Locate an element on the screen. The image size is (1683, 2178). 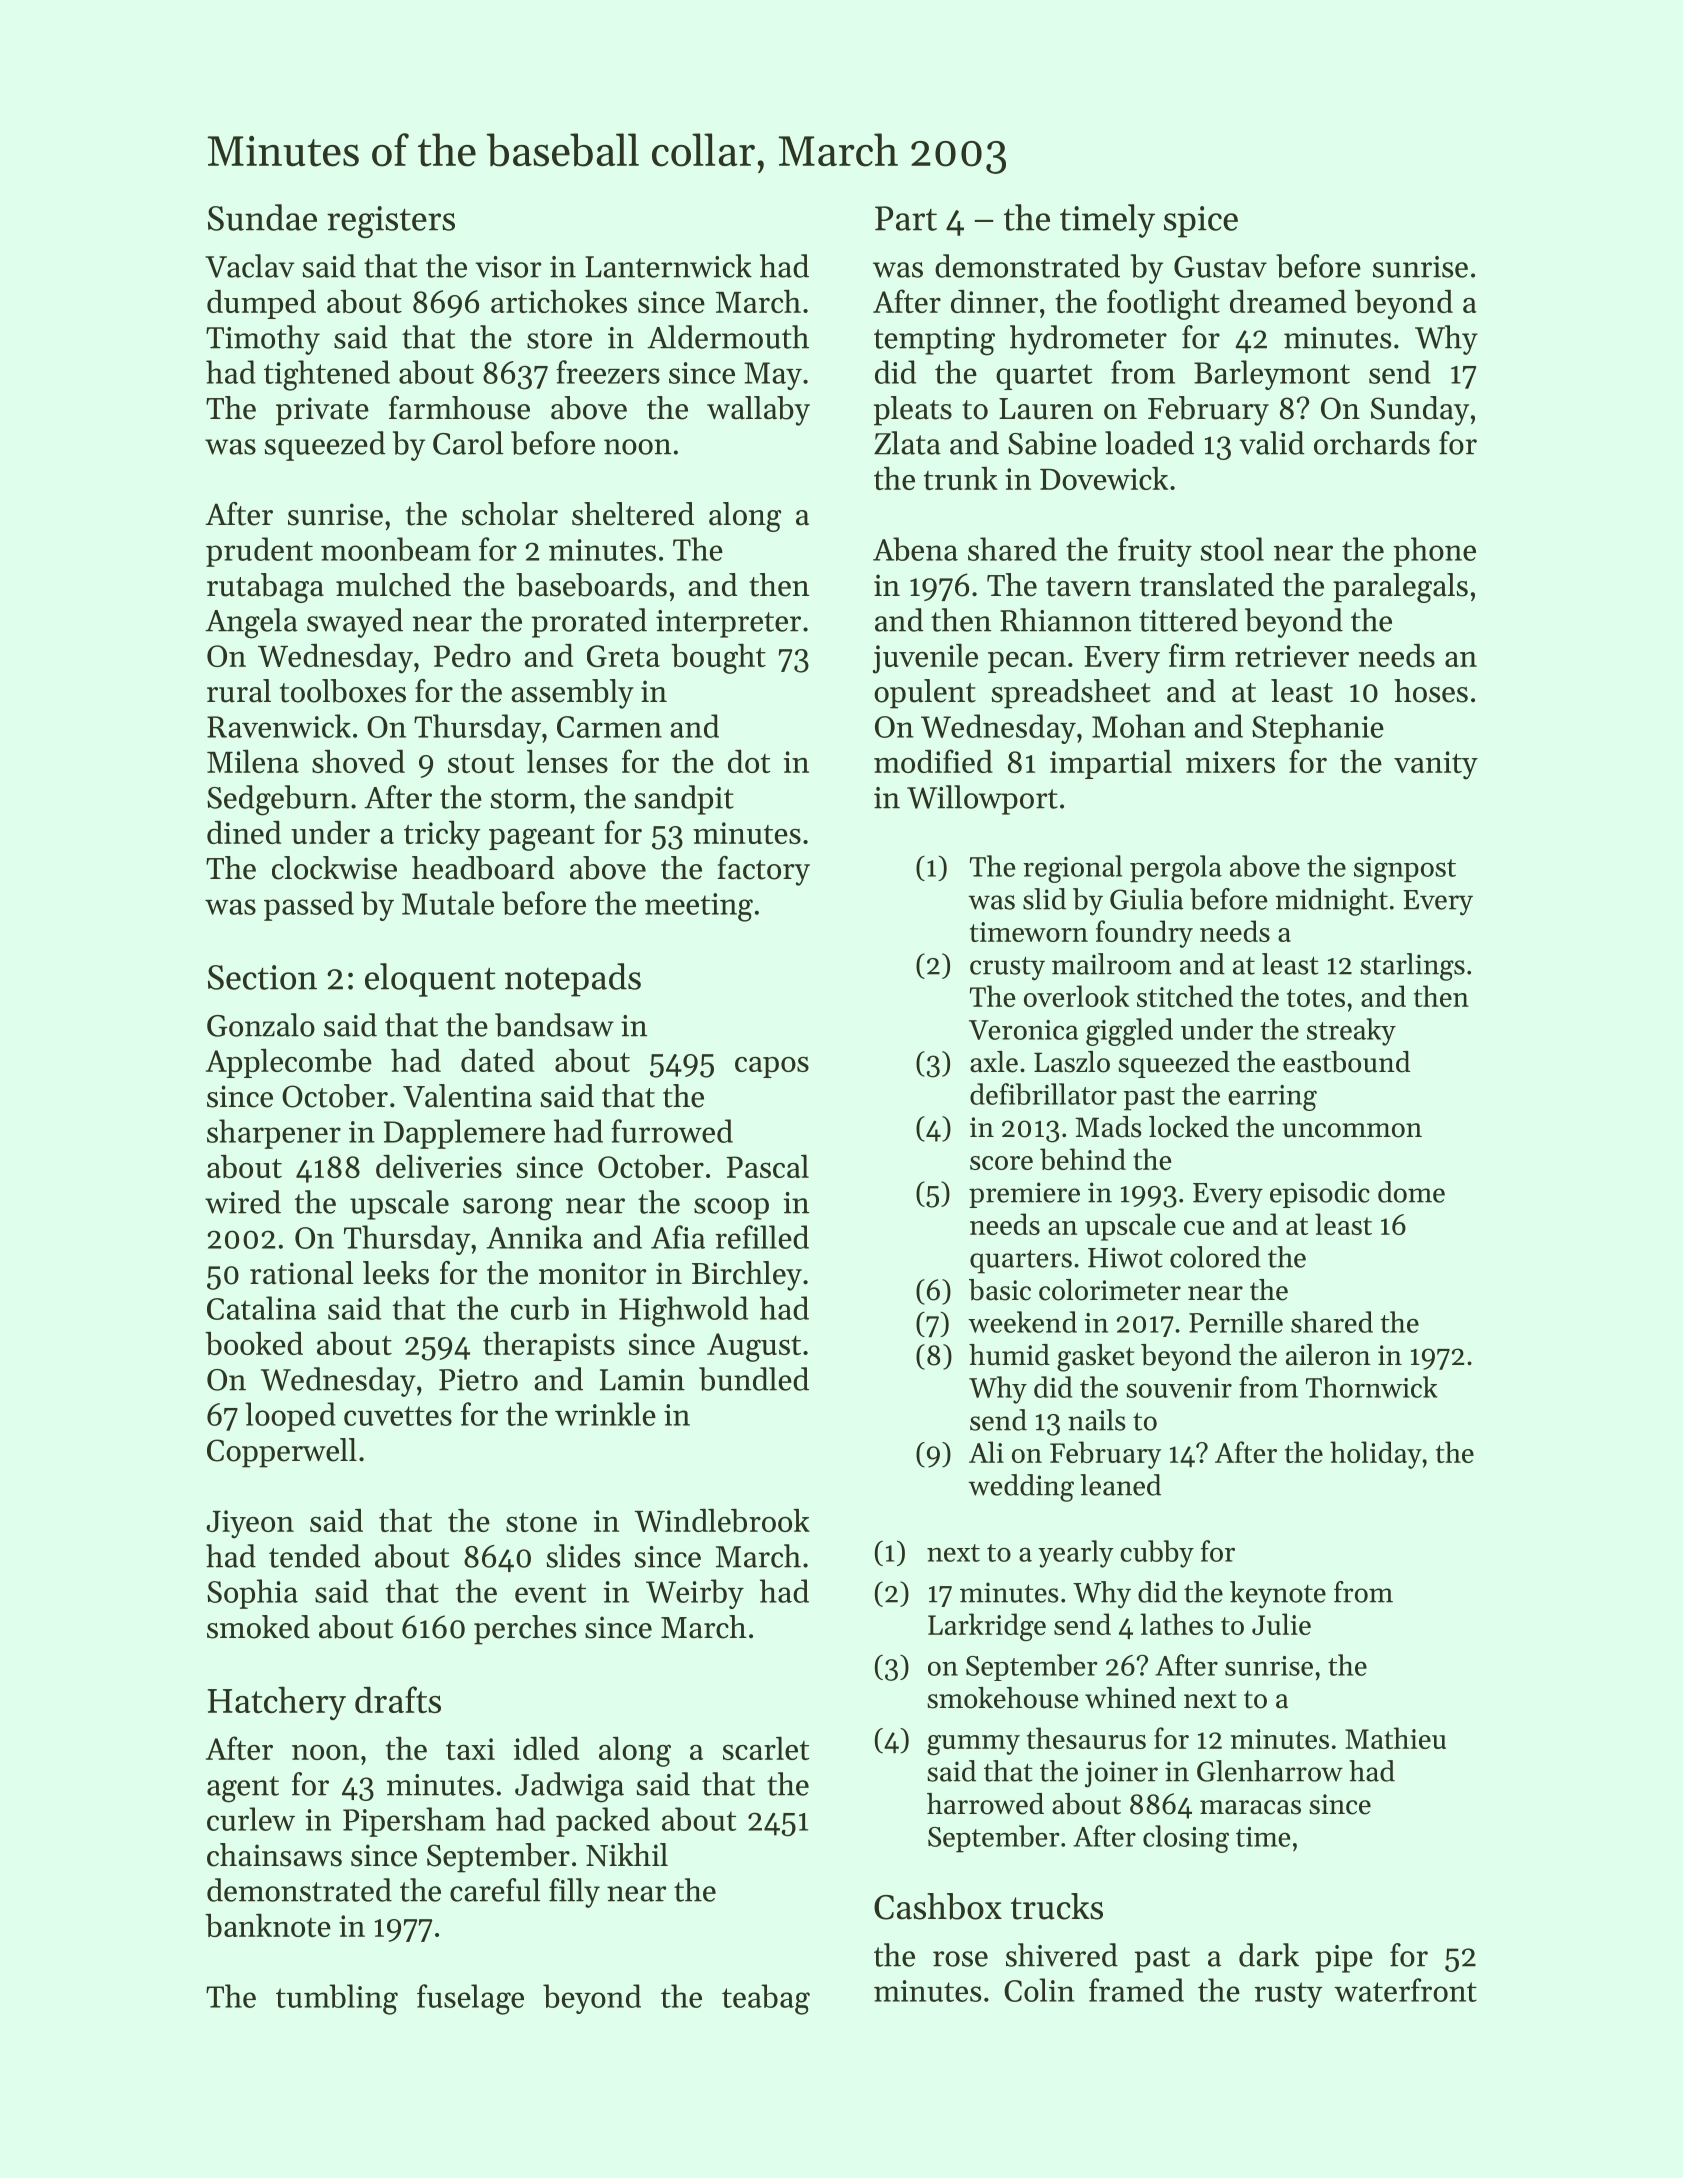
factory is located at coordinates (764, 871).
